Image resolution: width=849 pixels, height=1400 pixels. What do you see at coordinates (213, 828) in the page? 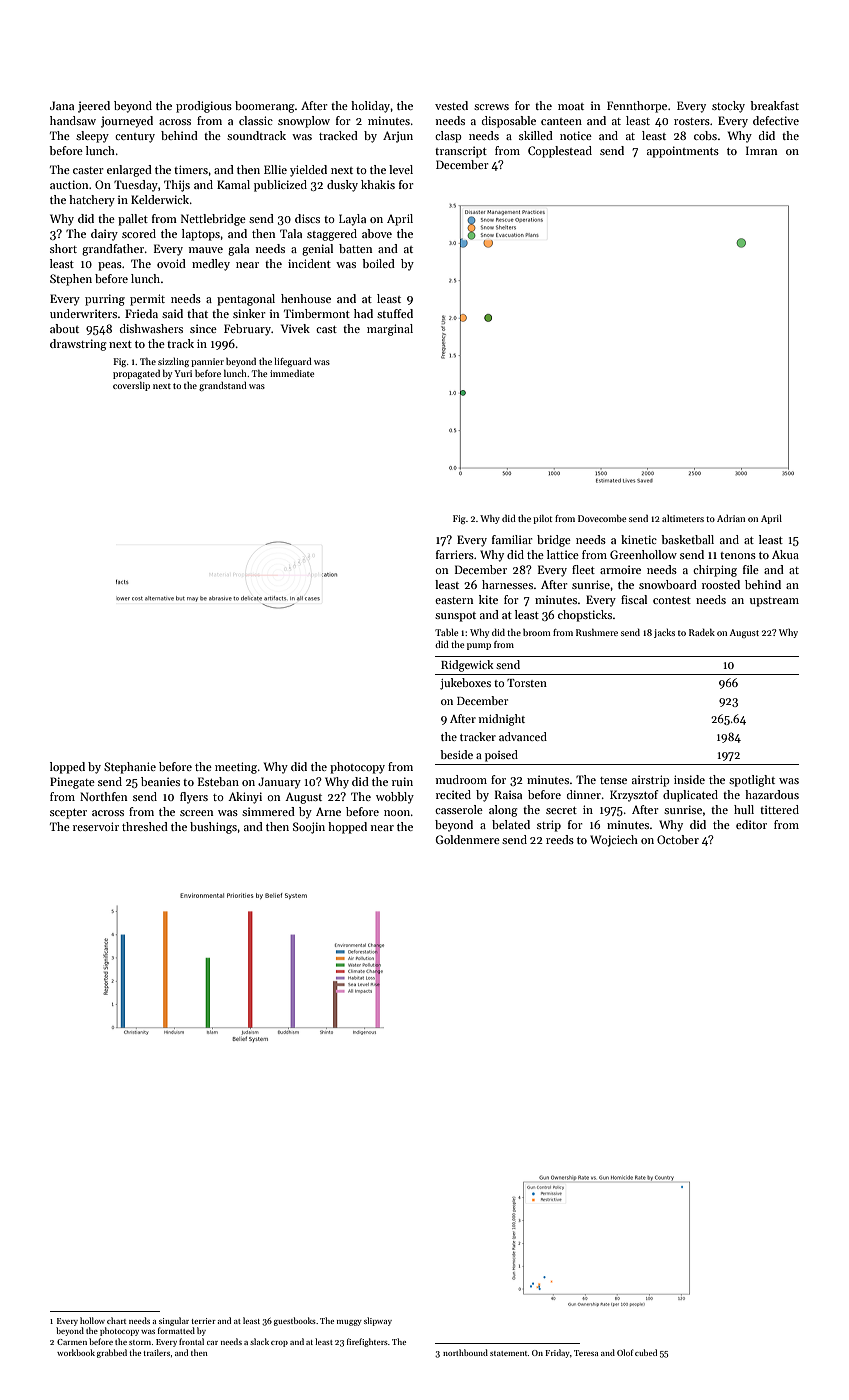
I see `bushings` at bounding box center [213, 828].
